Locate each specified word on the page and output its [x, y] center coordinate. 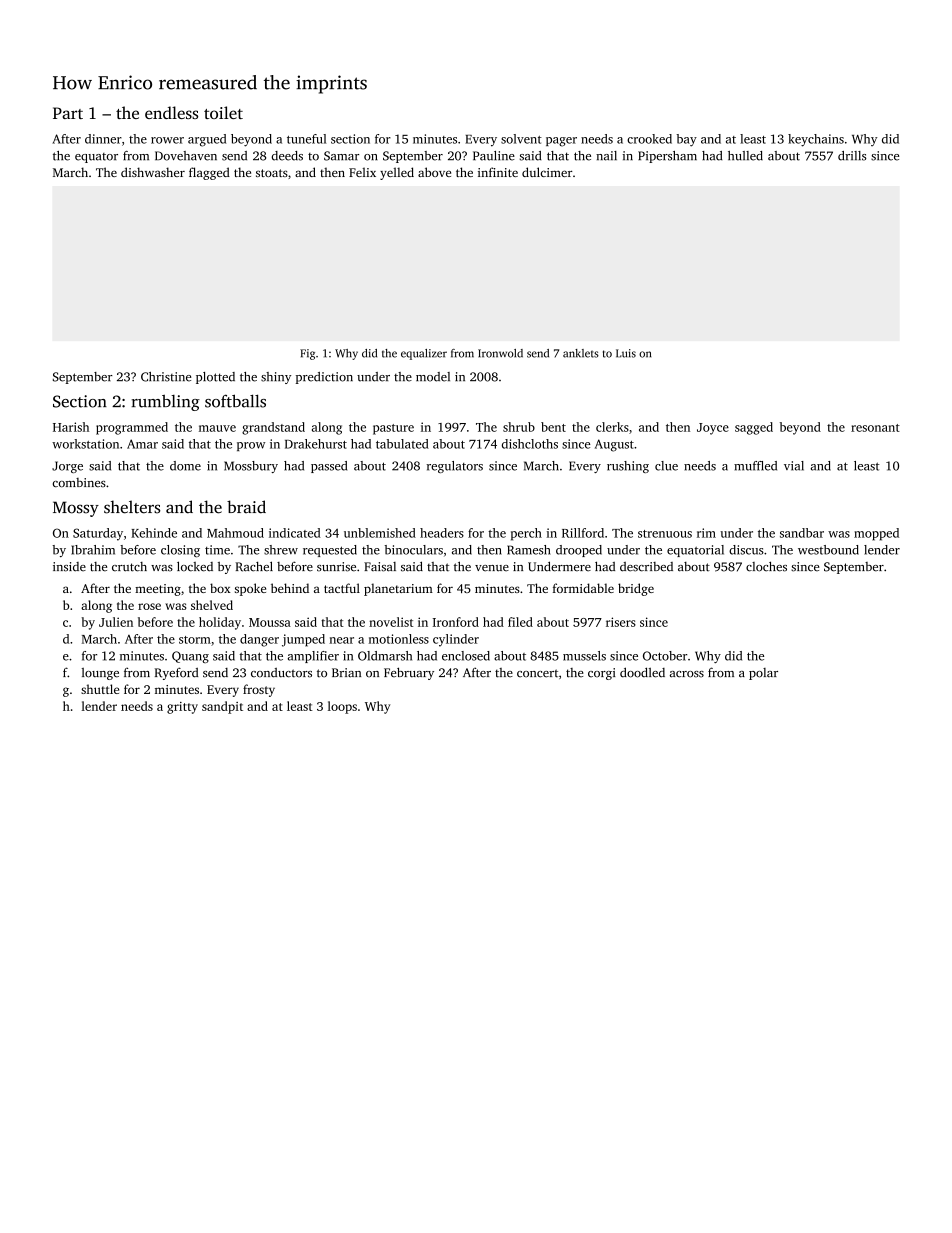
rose [149, 606]
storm [195, 640]
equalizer [424, 354]
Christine [166, 377]
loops [342, 707]
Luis [626, 353]
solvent [521, 139]
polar [763, 674]
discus [746, 550]
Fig [307, 354]
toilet [223, 112]
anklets [581, 353]
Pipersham [667, 157]
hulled [745, 156]
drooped [579, 551]
